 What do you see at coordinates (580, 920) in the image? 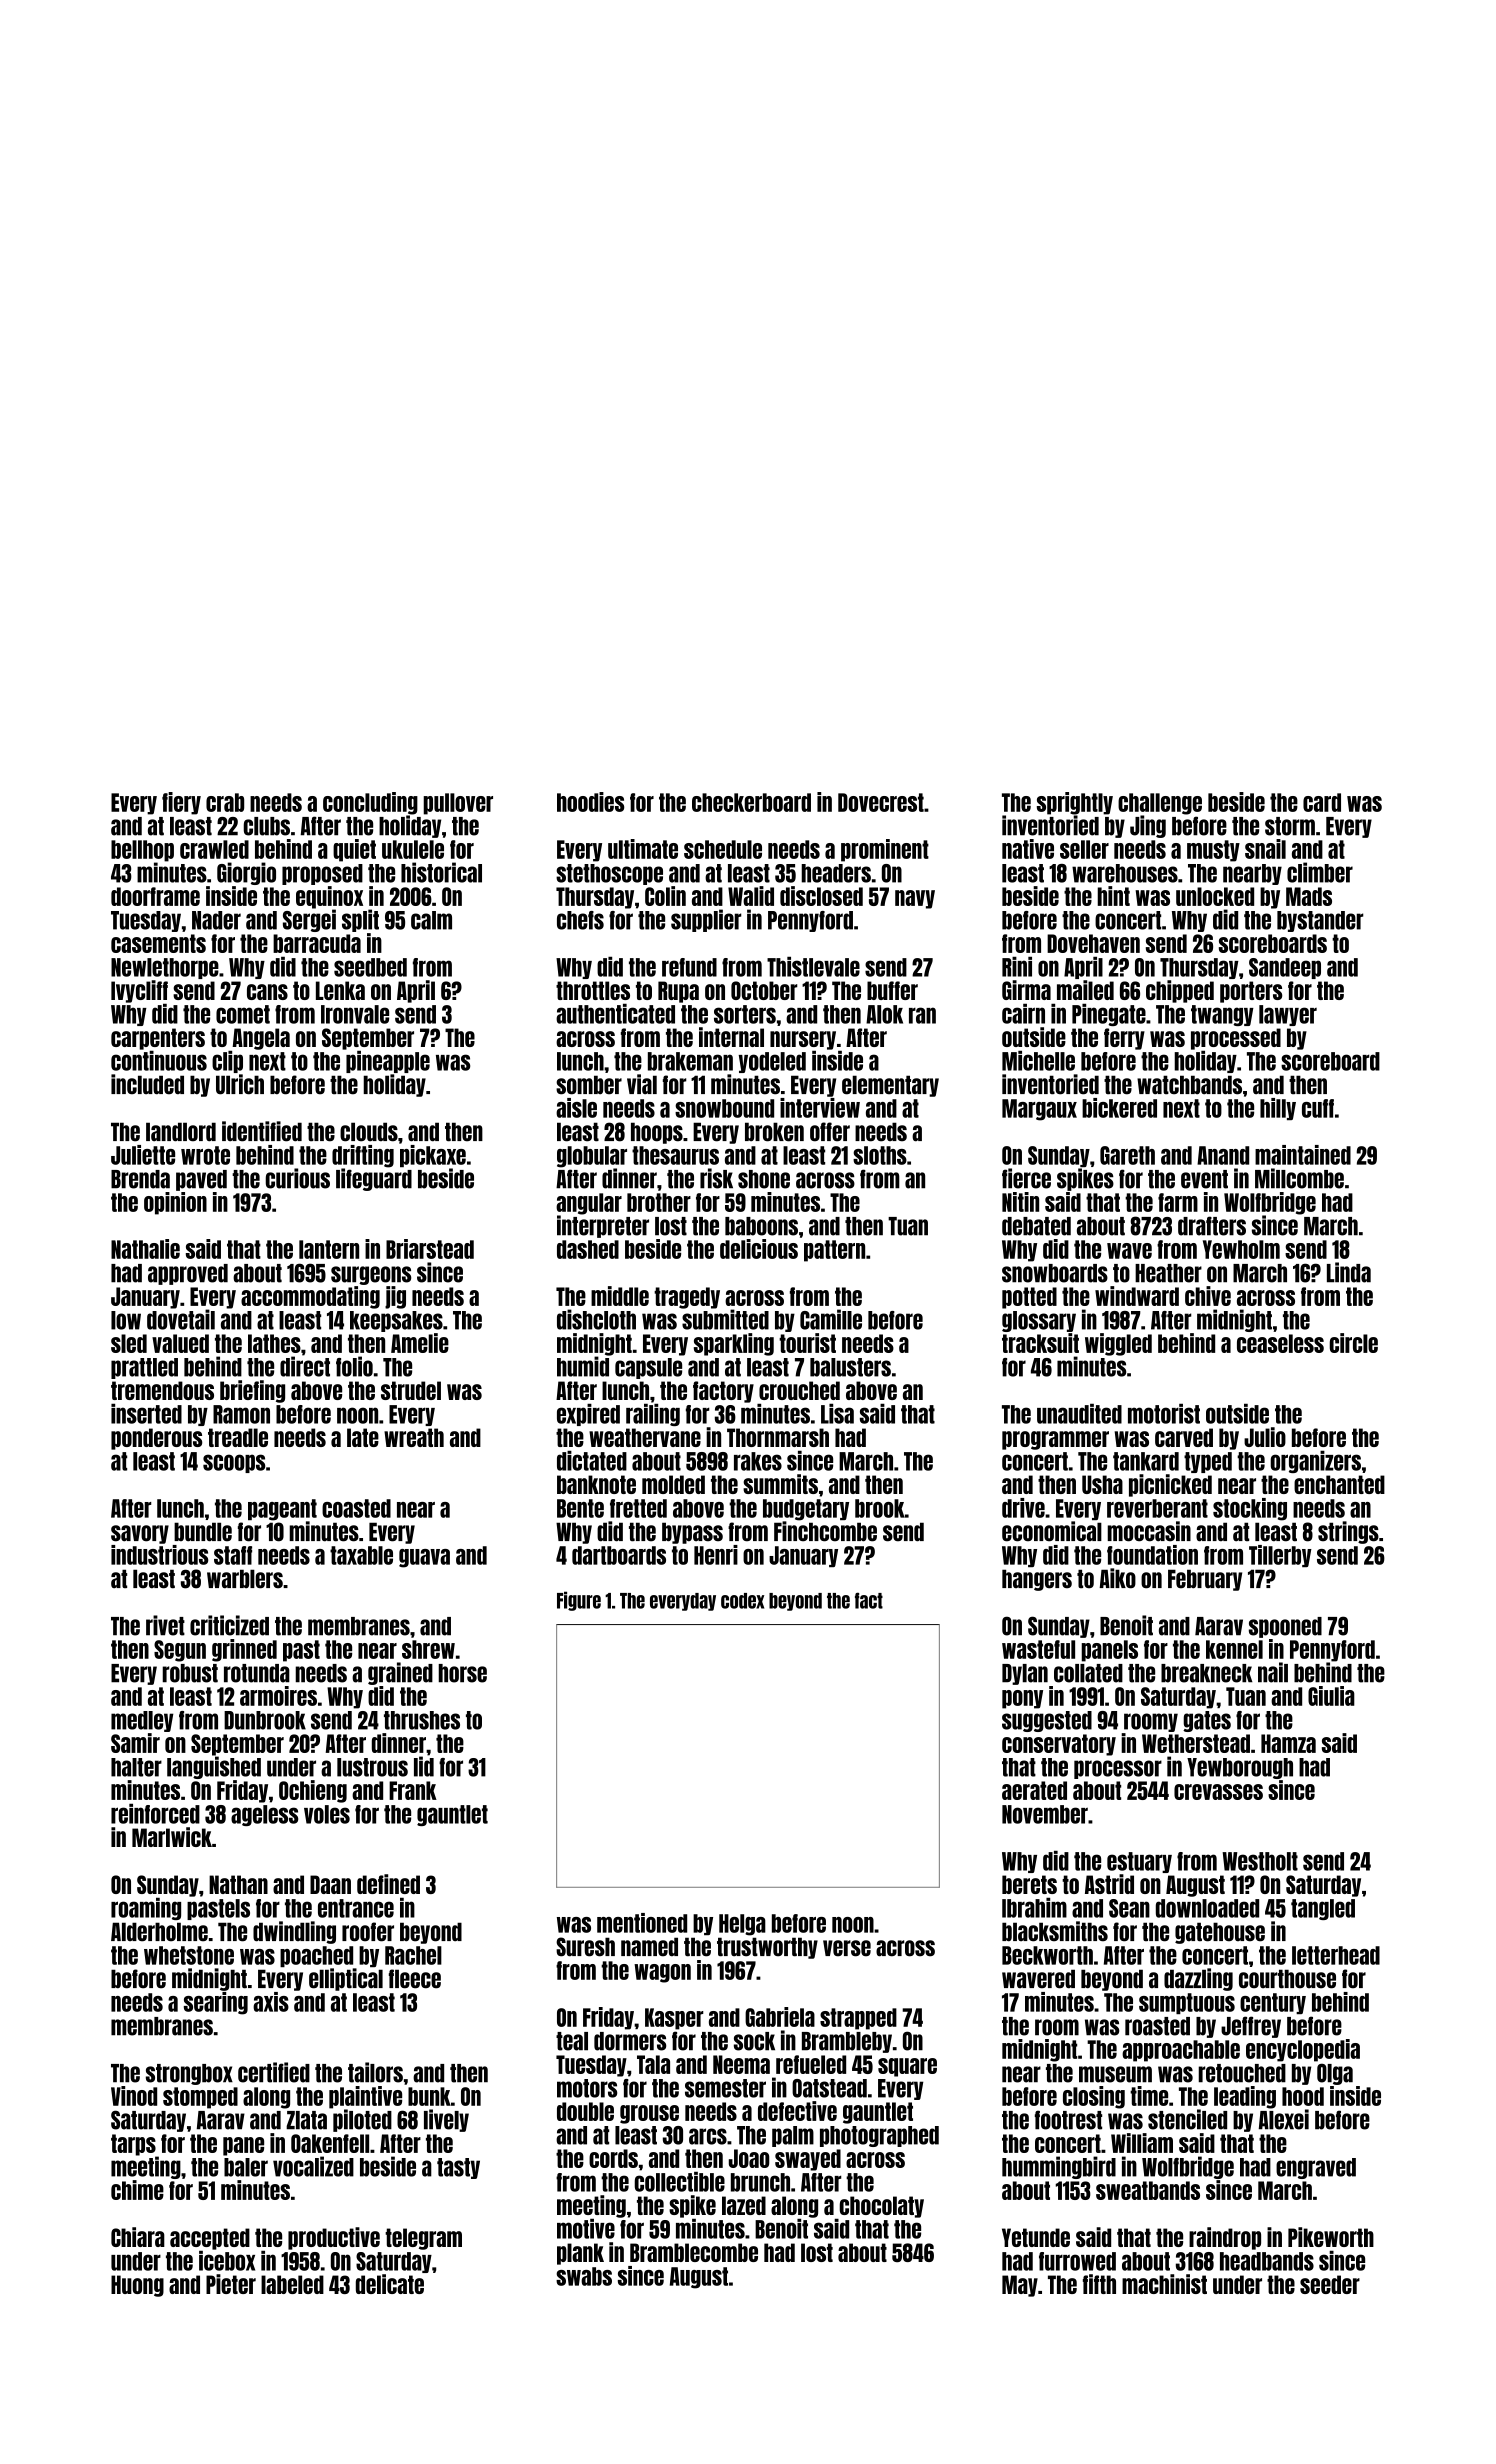
I see `chefs` at bounding box center [580, 920].
